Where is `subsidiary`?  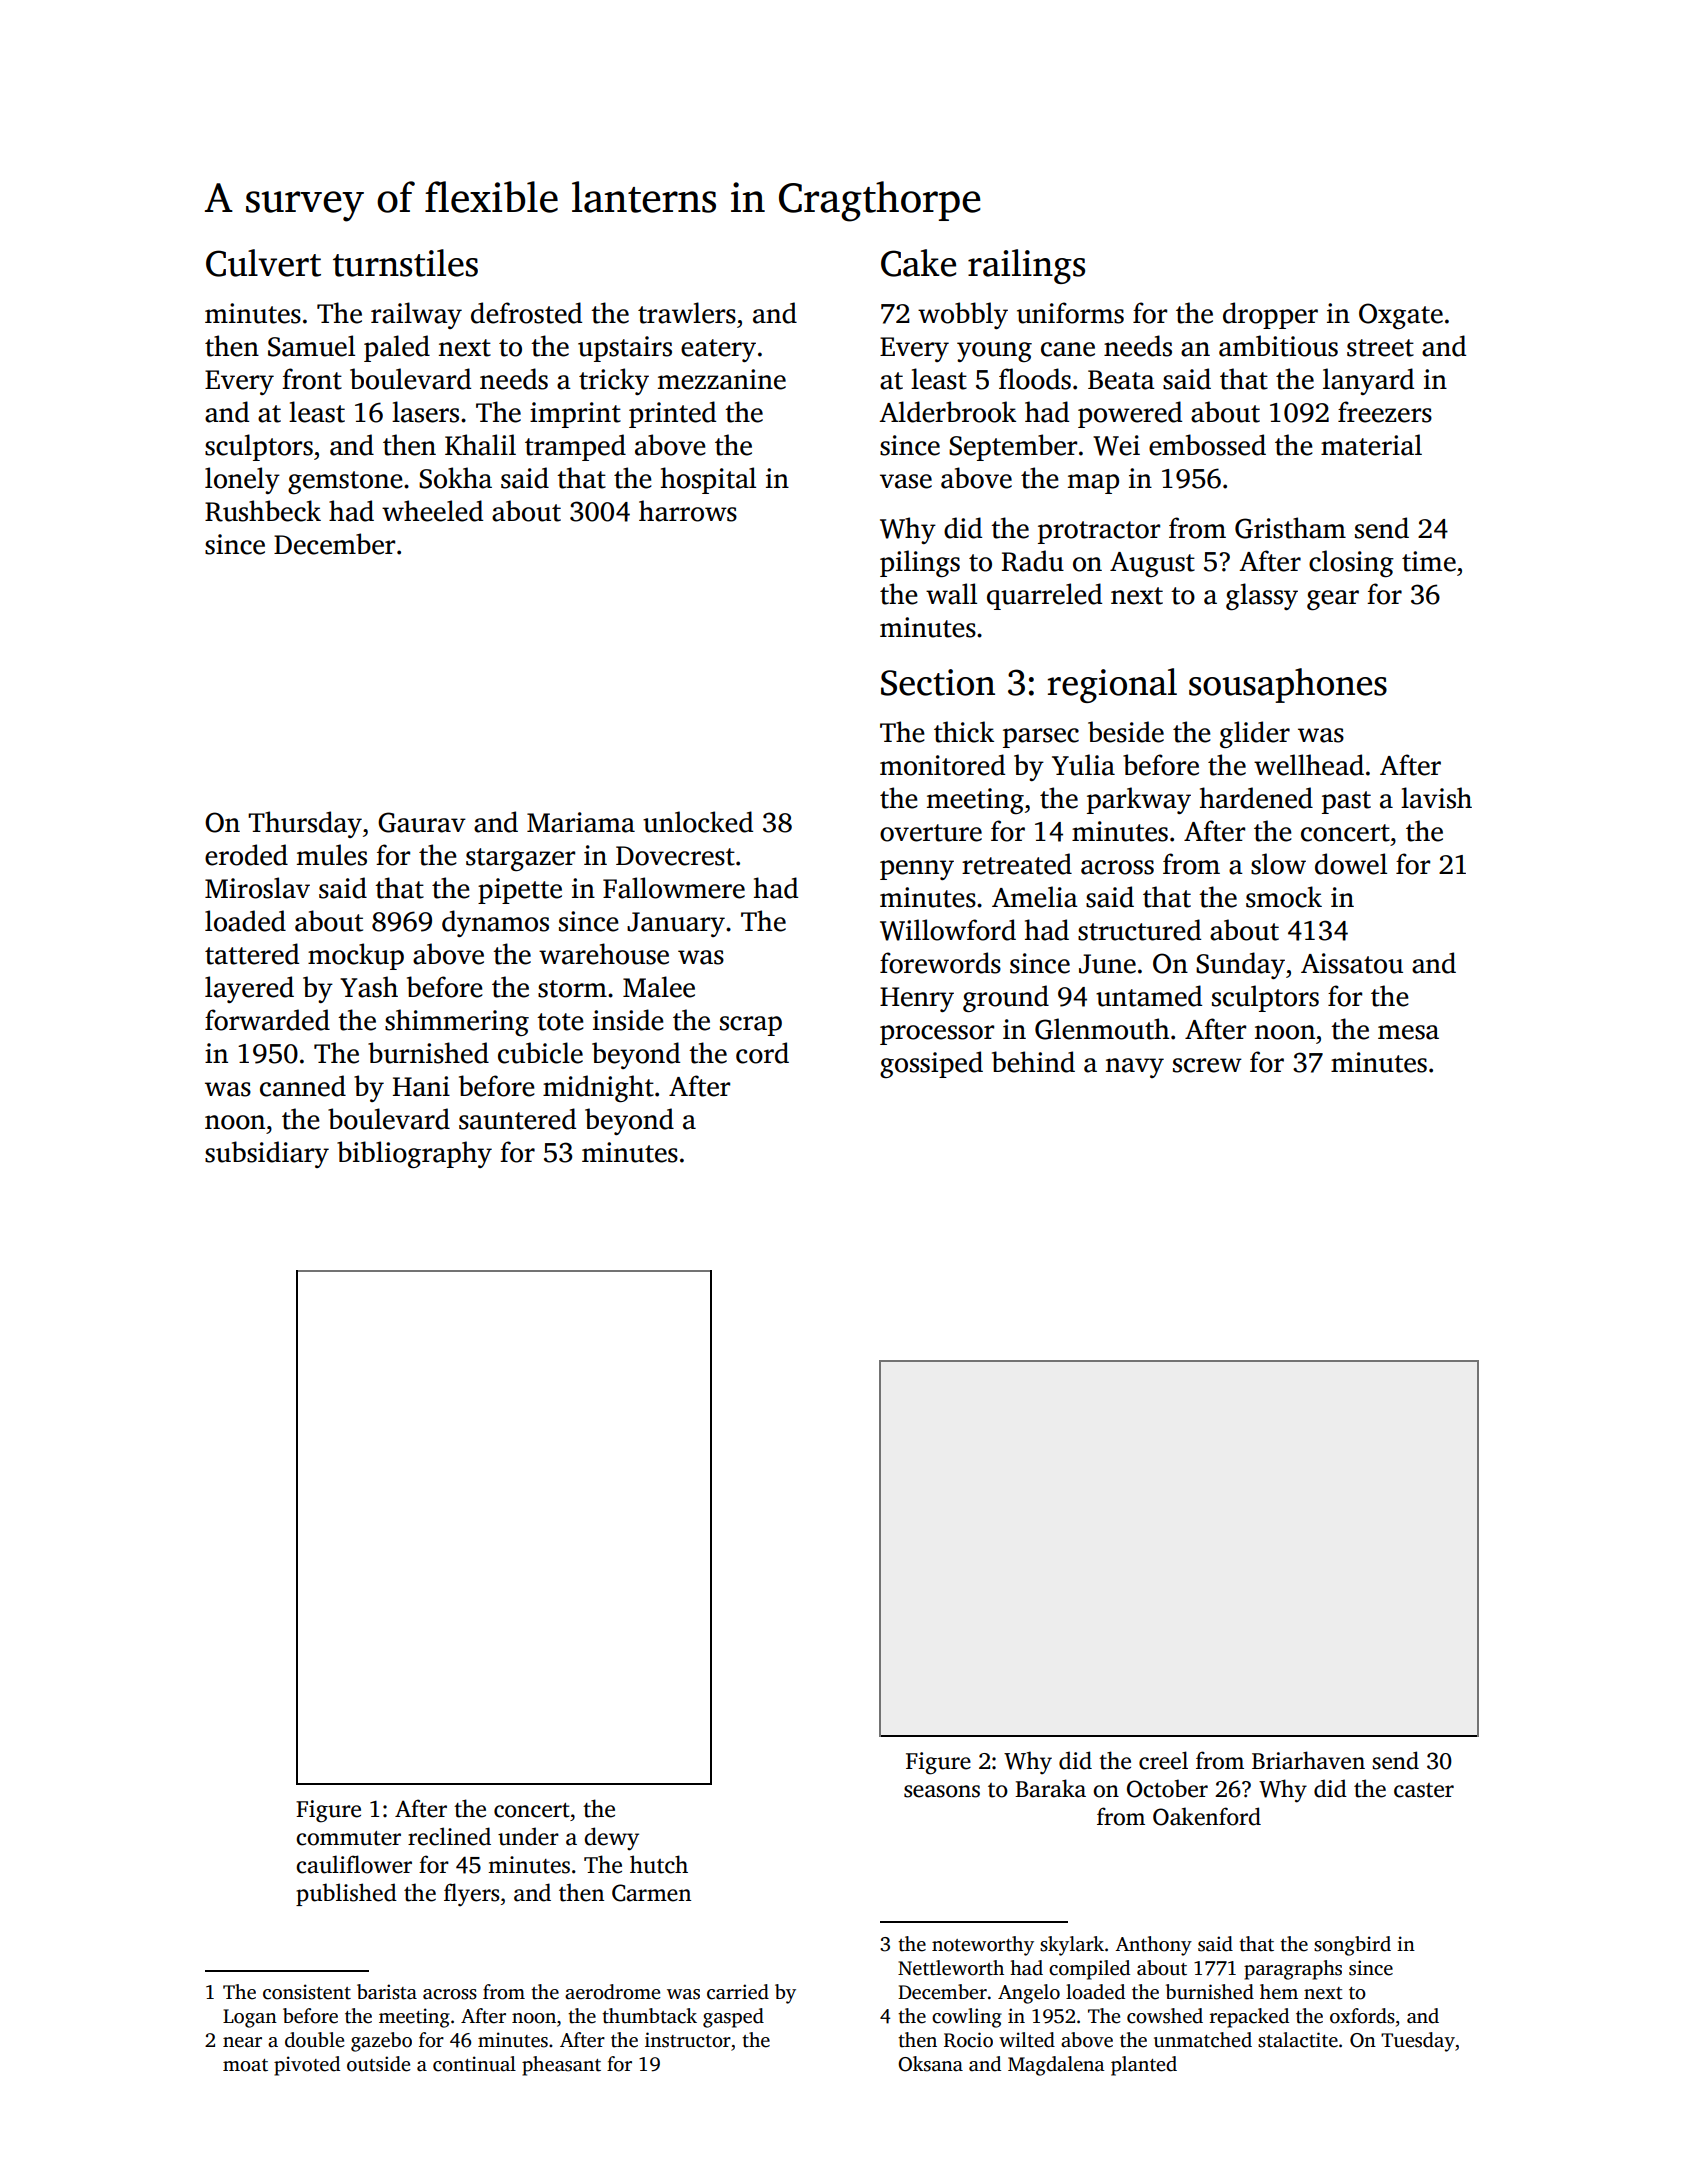 subsidiary is located at coordinates (267, 1154).
